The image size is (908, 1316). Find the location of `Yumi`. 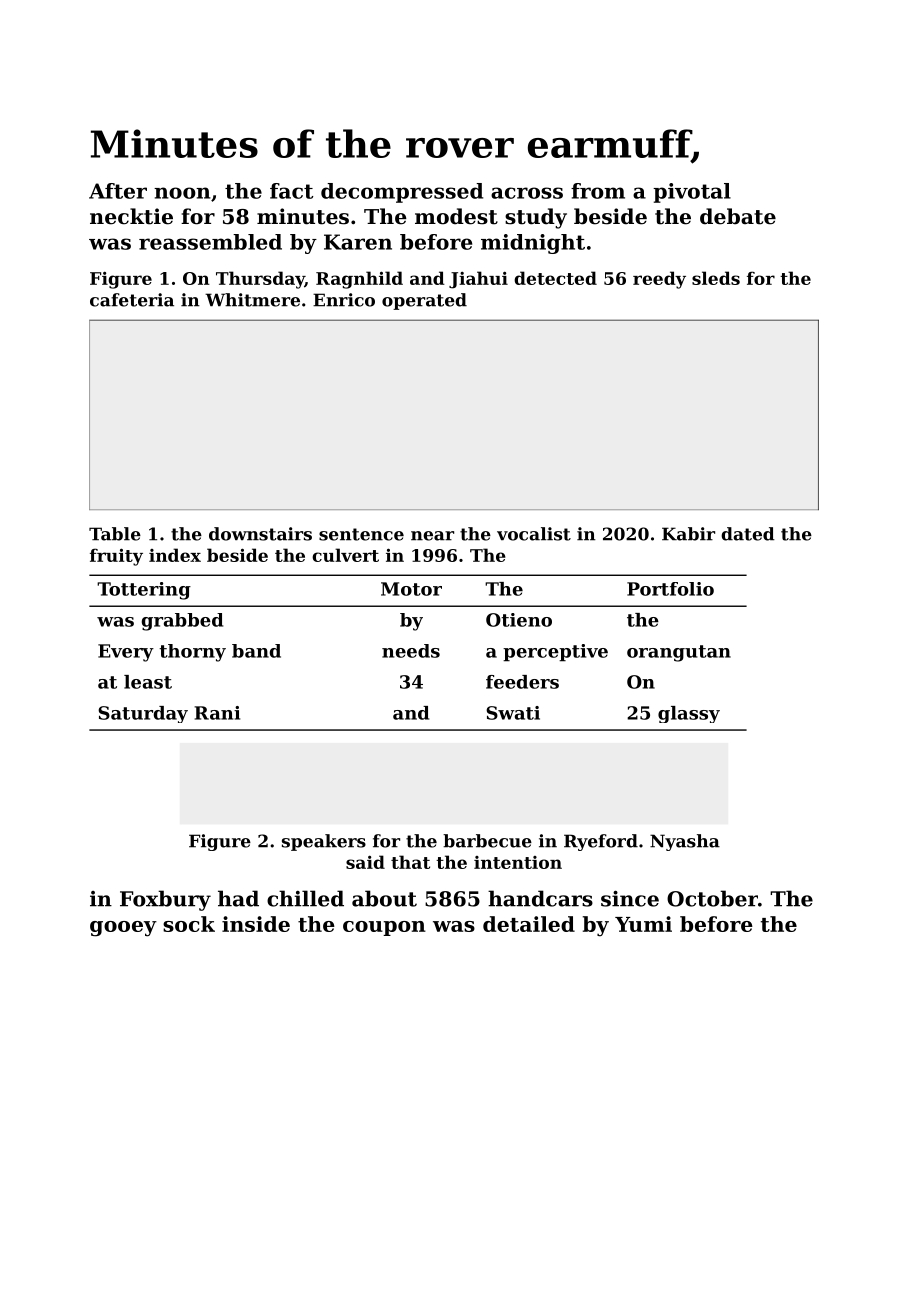

Yumi is located at coordinates (643, 924).
